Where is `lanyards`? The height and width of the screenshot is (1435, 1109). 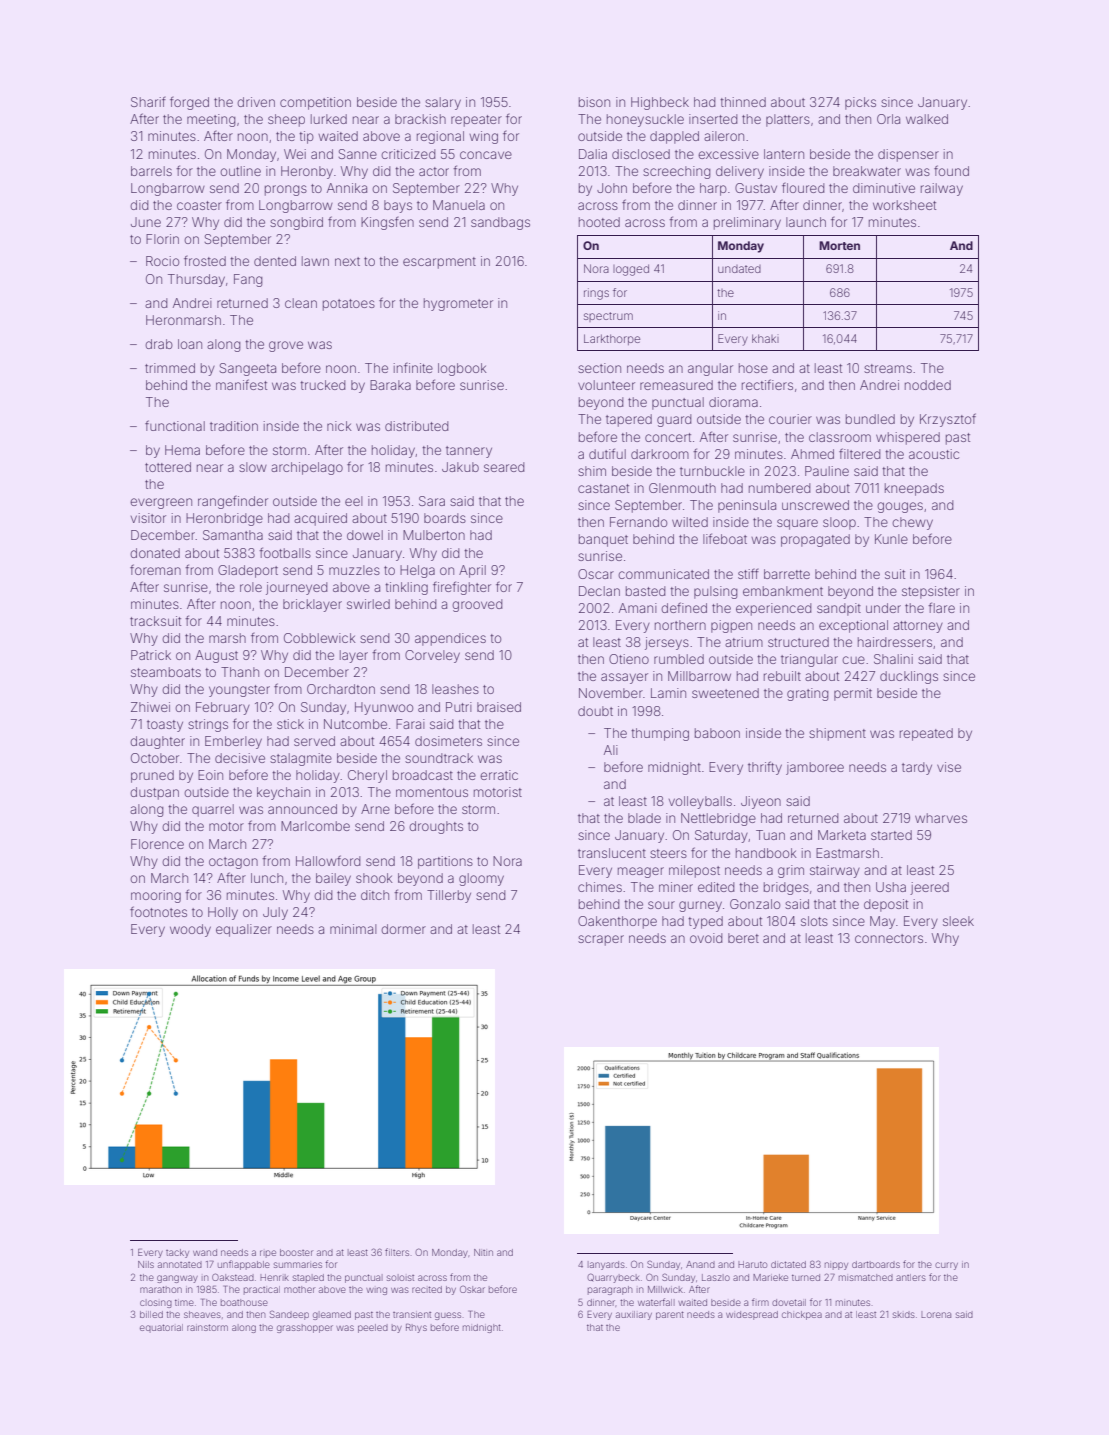
lanyards is located at coordinates (606, 1265).
